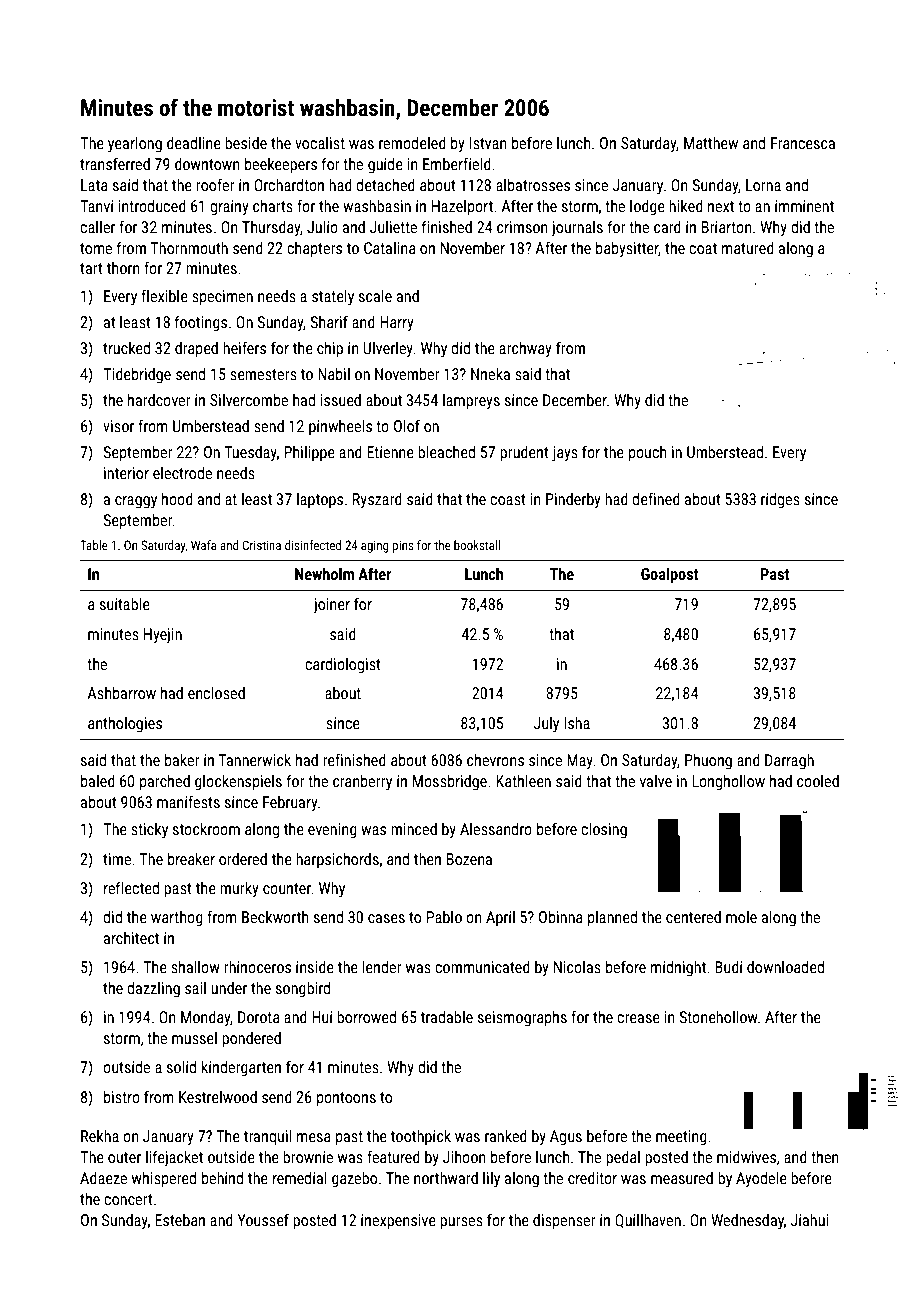  Describe the element at coordinates (810, 1220) in the document. I see `Jiahui` at that location.
